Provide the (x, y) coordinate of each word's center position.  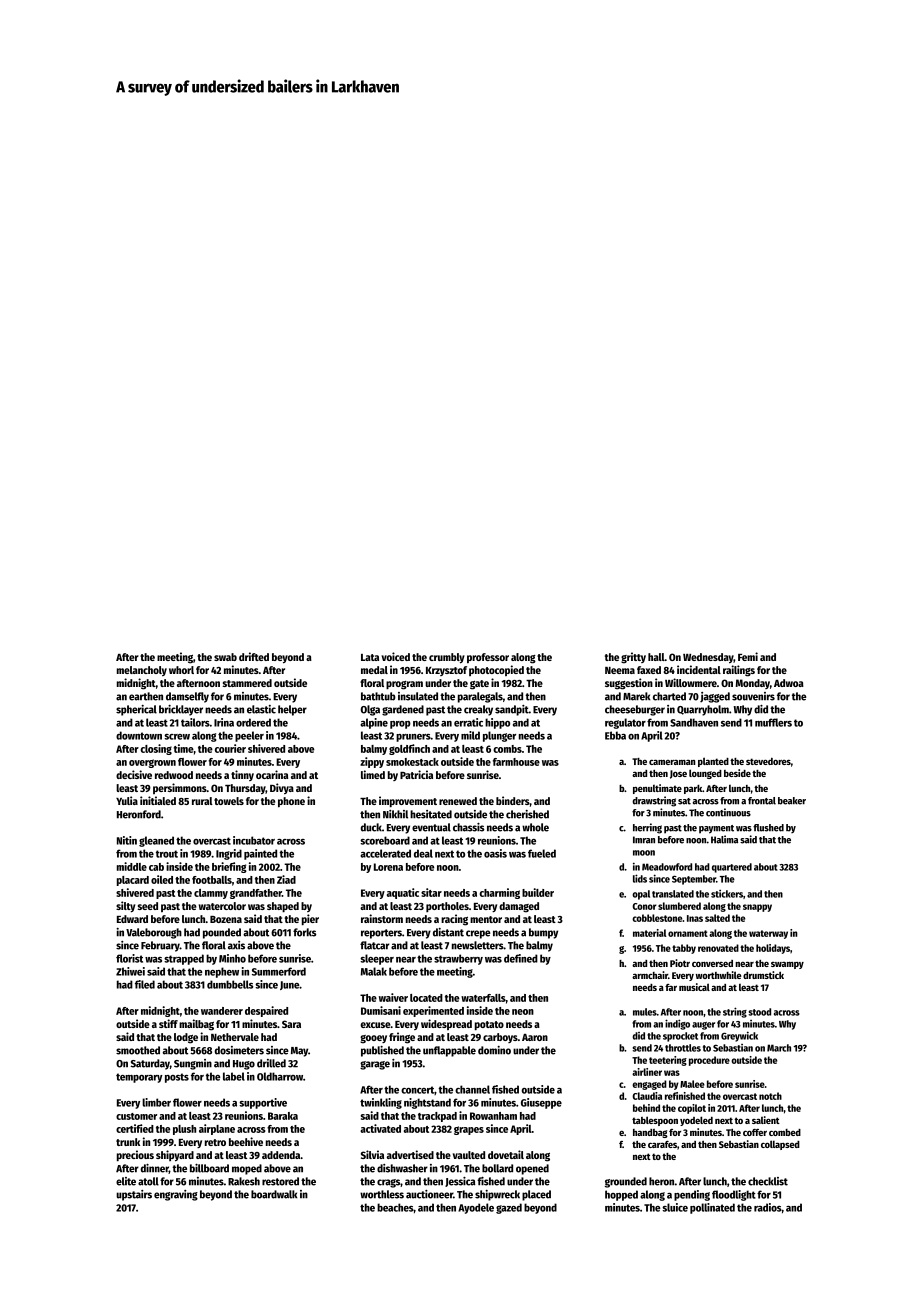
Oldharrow (280, 1076)
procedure (709, 1061)
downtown (139, 735)
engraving (176, 1195)
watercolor (222, 906)
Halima (724, 839)
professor (488, 658)
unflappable (449, 1051)
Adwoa (789, 683)
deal (423, 853)
